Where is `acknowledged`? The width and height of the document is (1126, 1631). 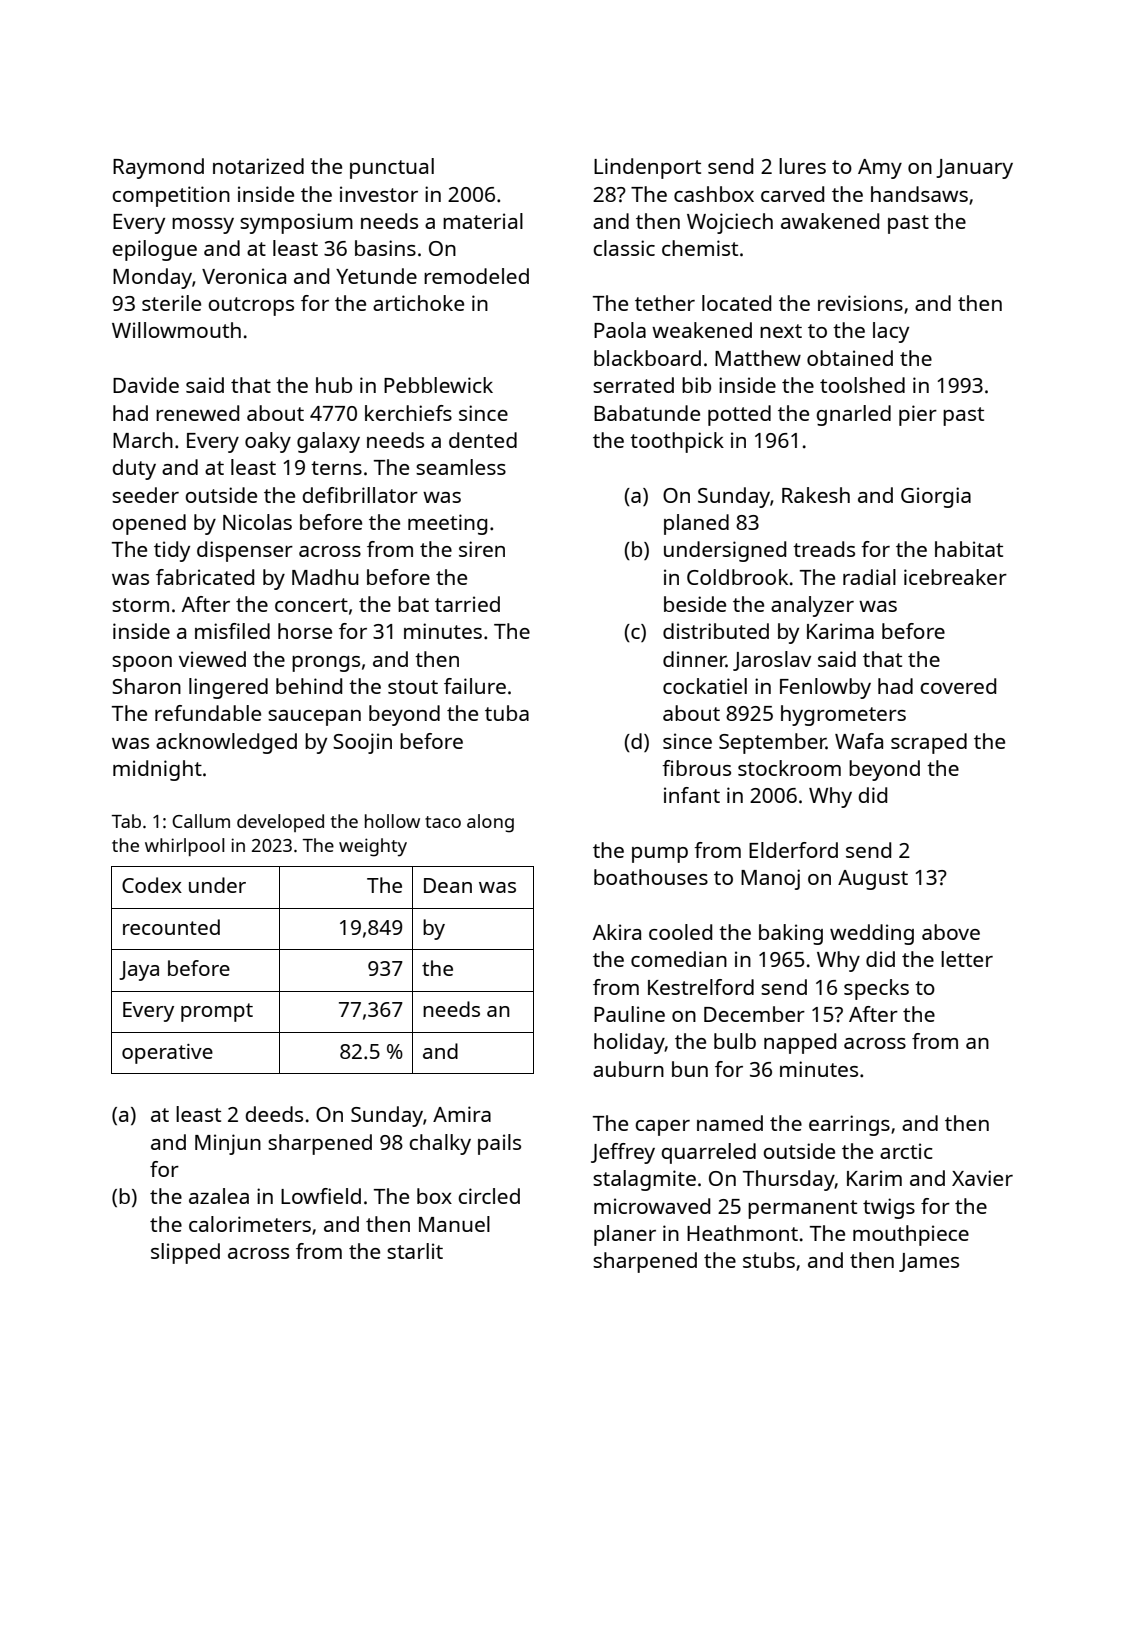 acknowledged is located at coordinates (226, 743).
